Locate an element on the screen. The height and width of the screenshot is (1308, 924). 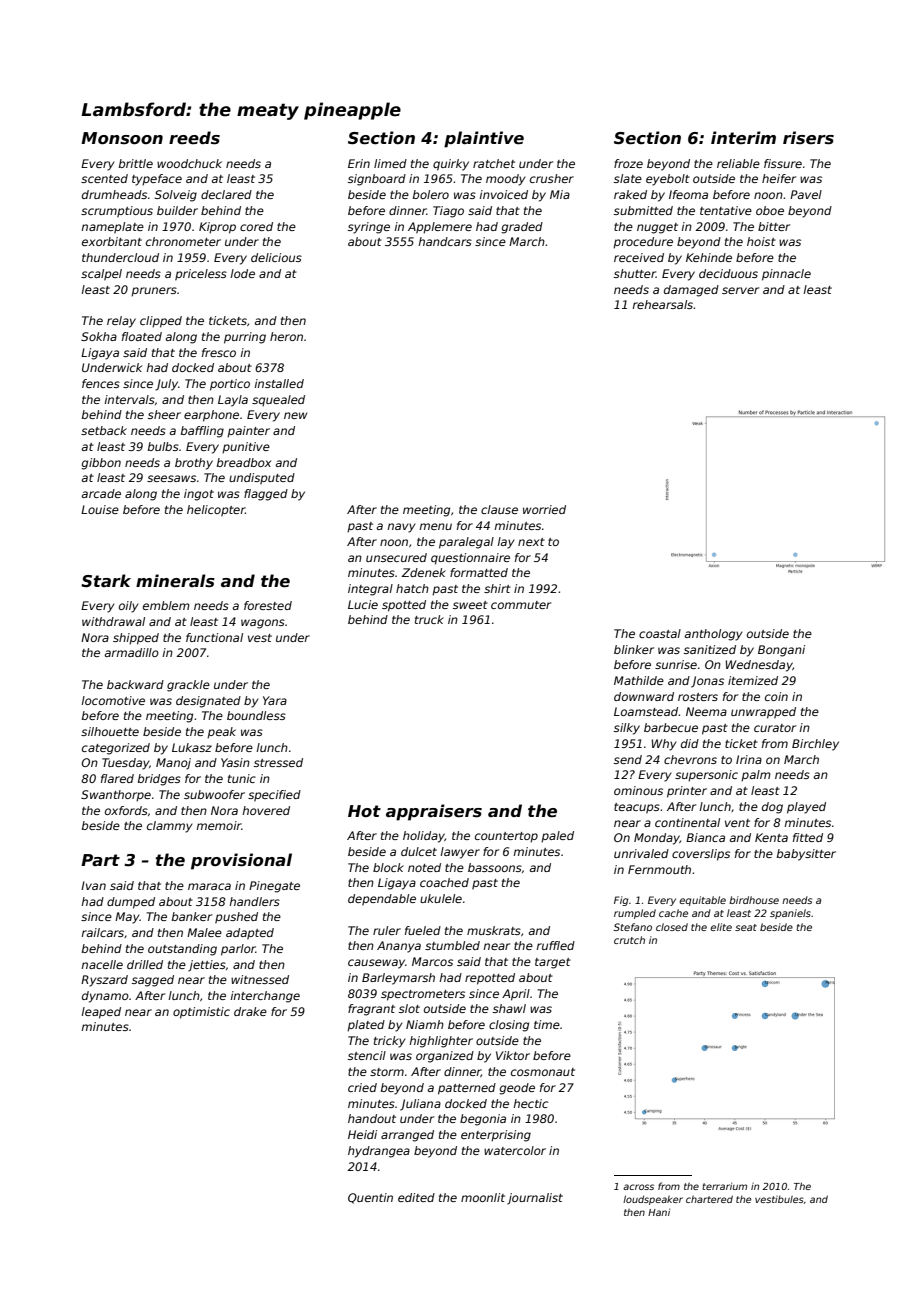
installed is located at coordinates (279, 383).
